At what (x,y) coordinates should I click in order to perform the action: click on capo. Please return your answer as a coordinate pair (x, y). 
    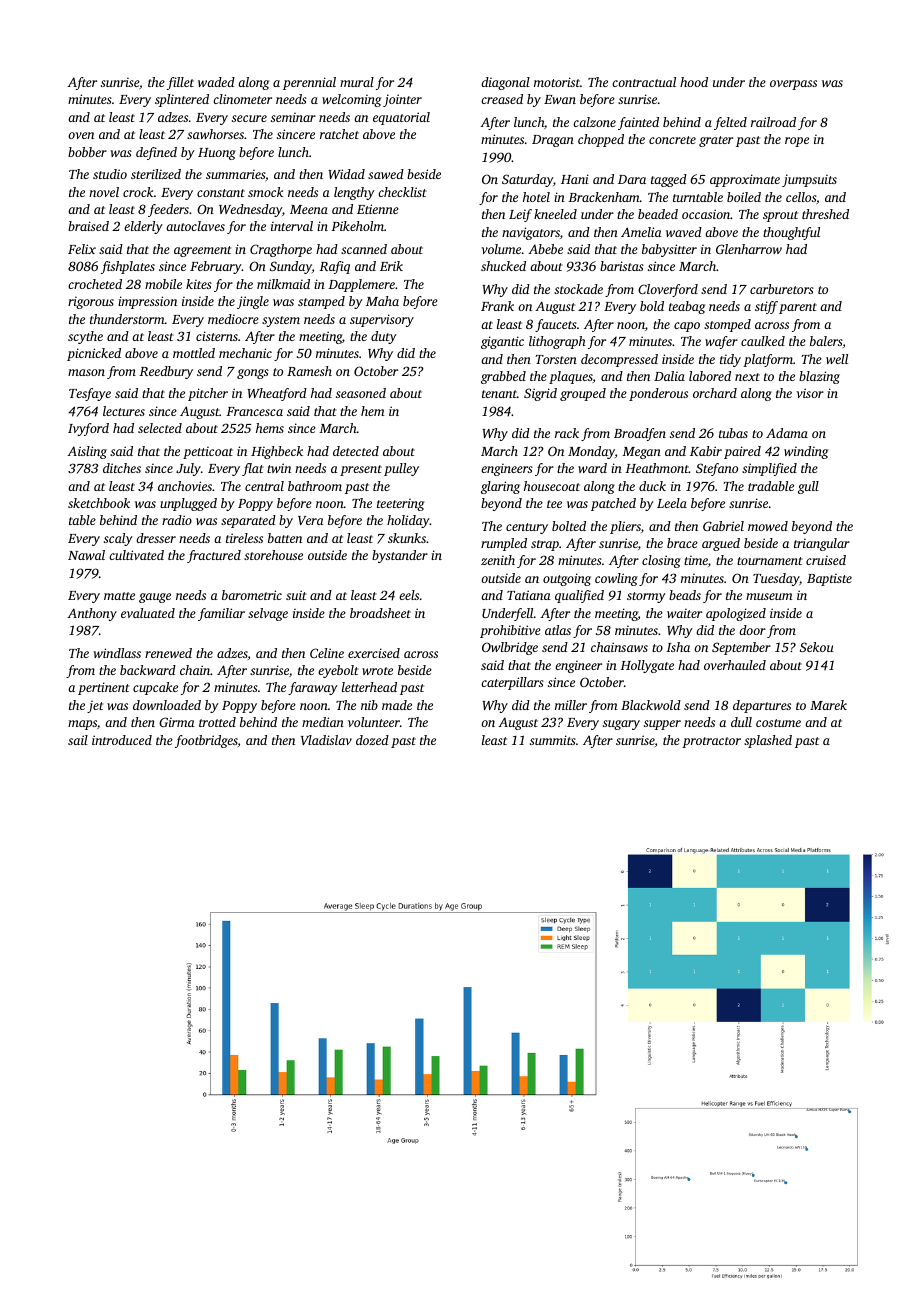
    Looking at the image, I should click on (687, 327).
